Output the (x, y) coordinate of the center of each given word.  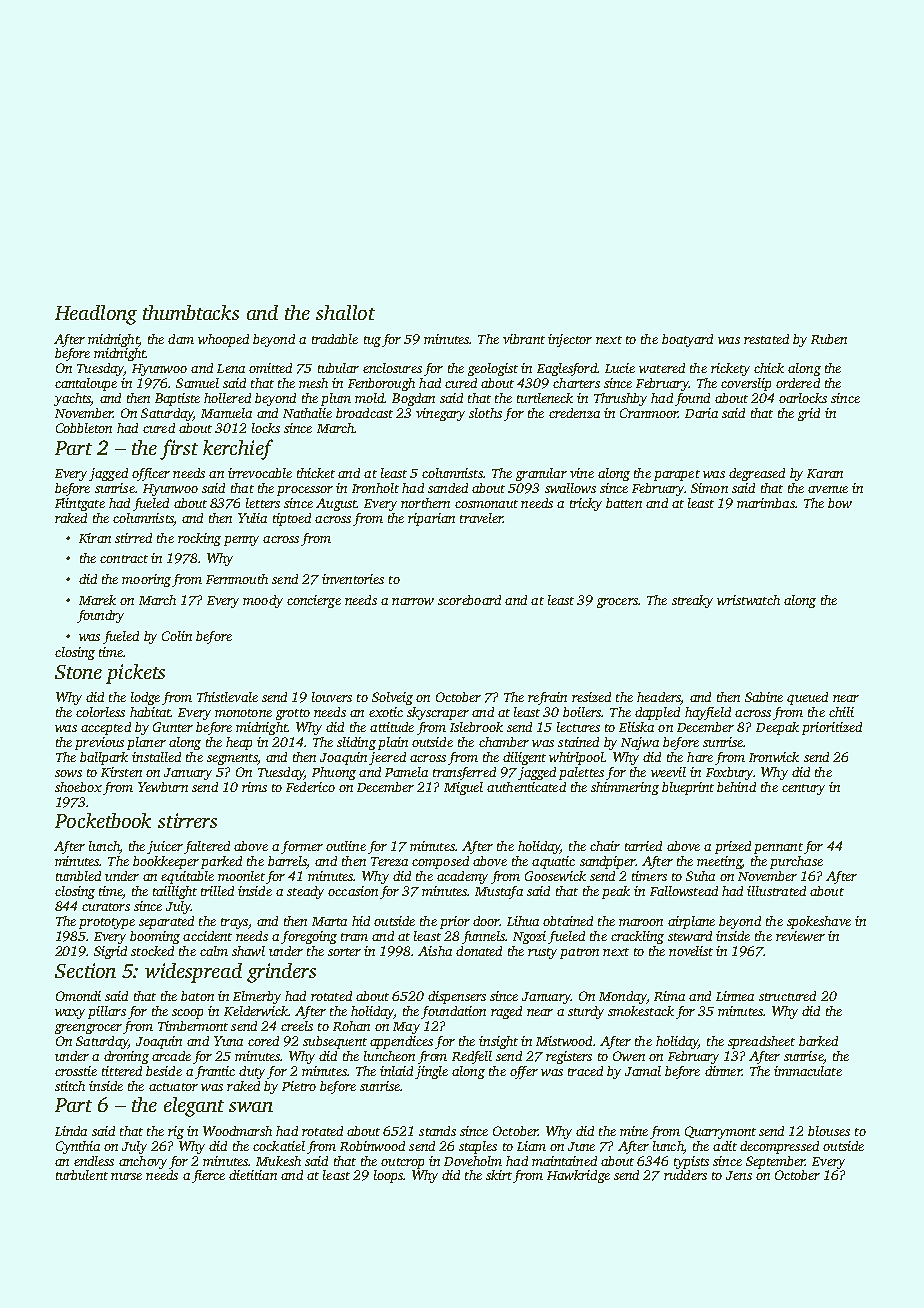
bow (840, 503)
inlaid (396, 1071)
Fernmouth (237, 579)
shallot (345, 312)
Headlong (96, 315)
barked (818, 1041)
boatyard (687, 340)
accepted (106, 728)
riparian (431, 519)
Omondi (78, 996)
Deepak (777, 728)
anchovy (143, 1162)
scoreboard (469, 600)
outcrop (402, 1163)
